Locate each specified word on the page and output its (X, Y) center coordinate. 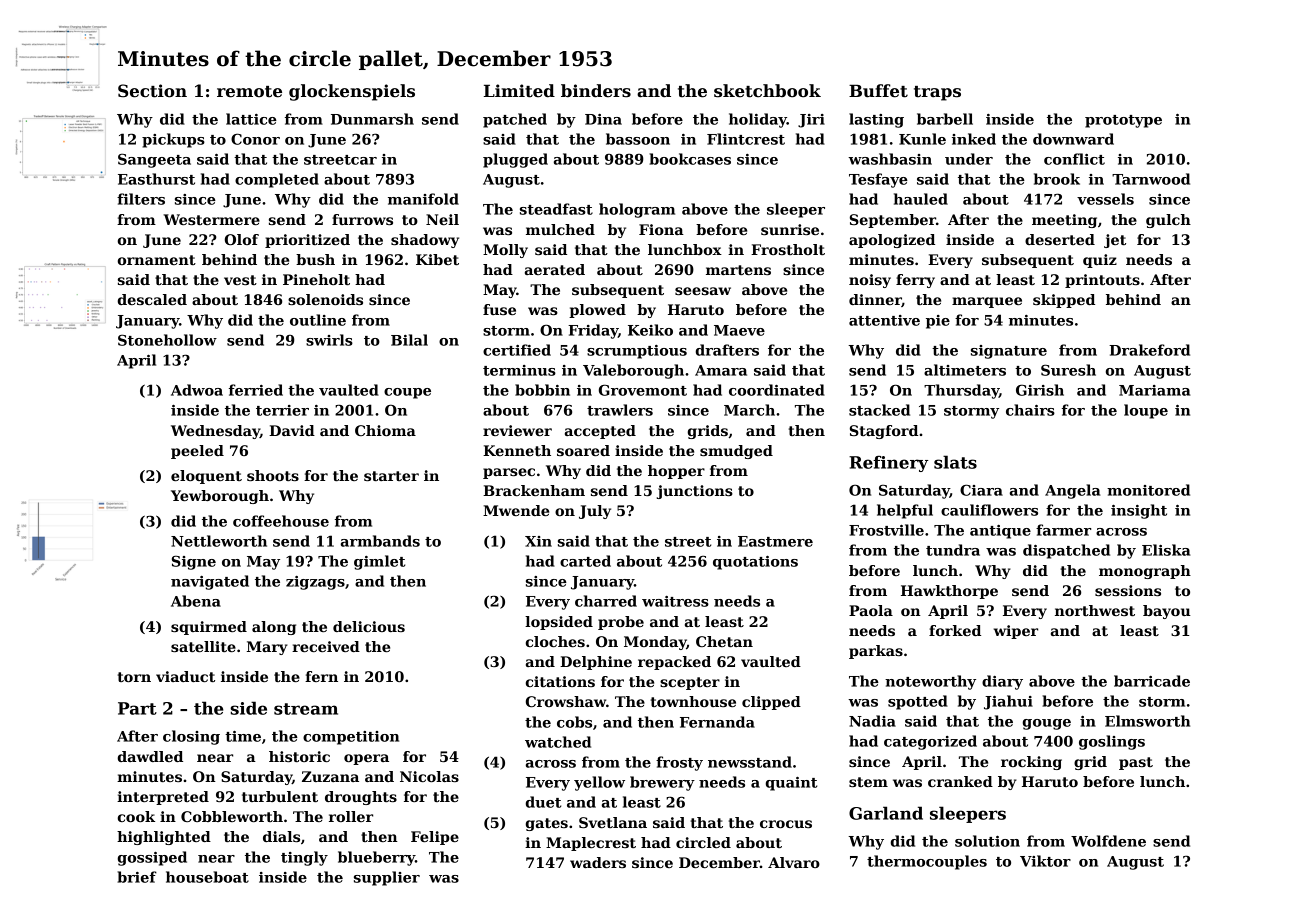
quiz (1100, 261)
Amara (721, 370)
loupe (1146, 411)
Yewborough (220, 497)
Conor (255, 139)
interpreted (163, 798)
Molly (505, 251)
